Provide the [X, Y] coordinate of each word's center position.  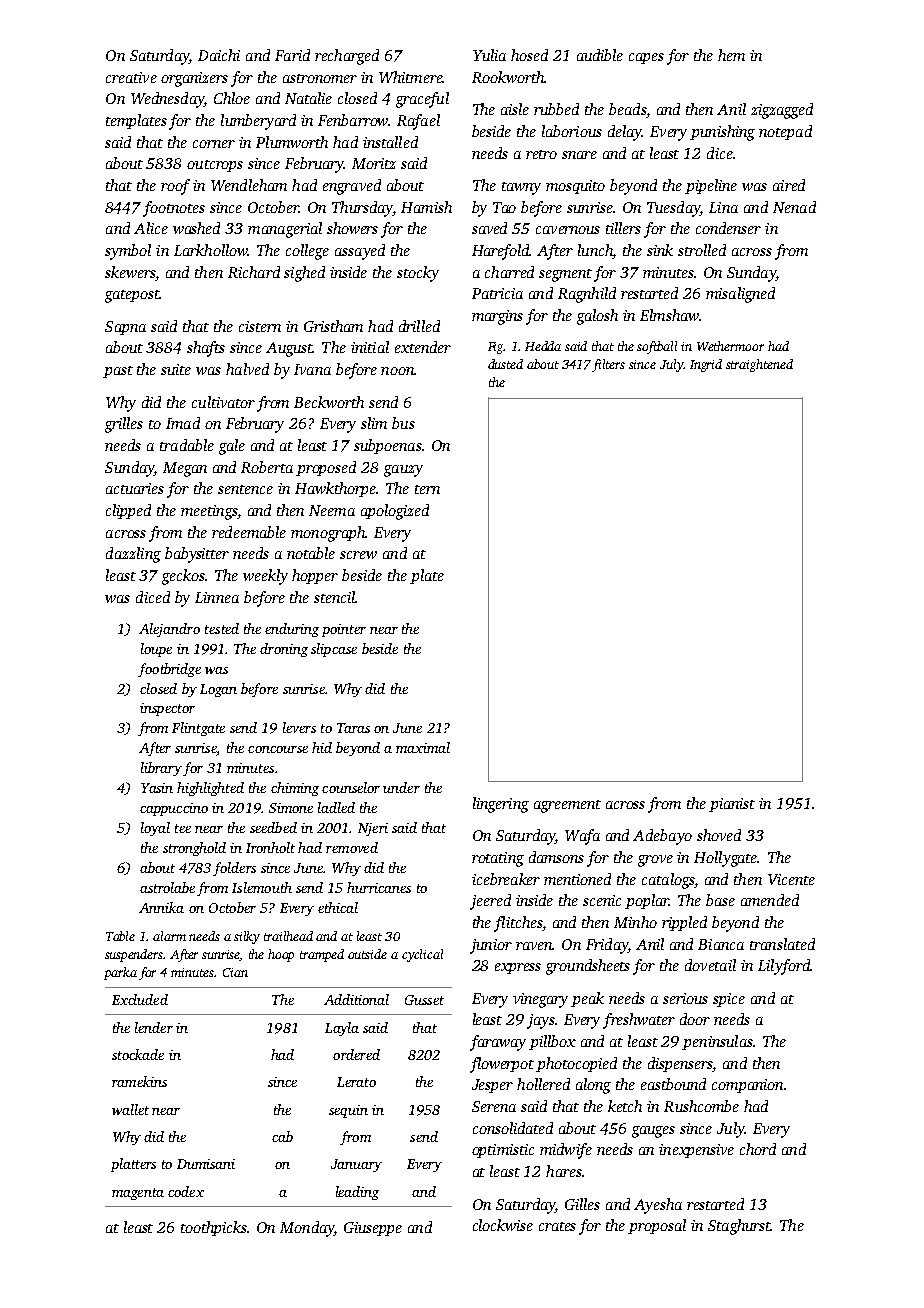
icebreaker [506, 879]
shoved [719, 835]
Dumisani [206, 1164]
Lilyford [784, 967]
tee [183, 828]
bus [403, 423]
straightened [759, 365]
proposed [326, 468]
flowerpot [502, 1065]
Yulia [489, 55]
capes [646, 58]
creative [131, 77]
